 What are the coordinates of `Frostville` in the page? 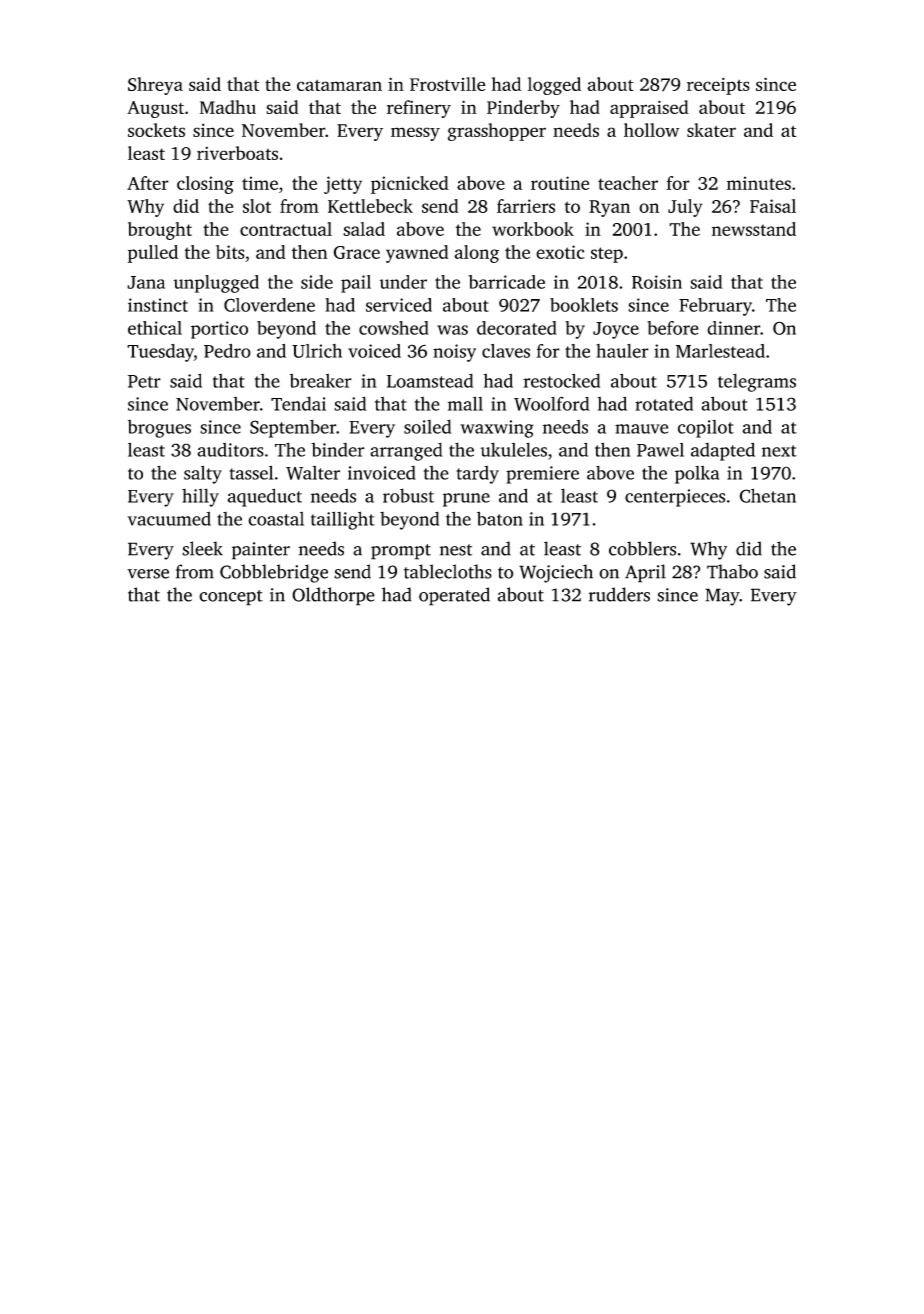 It's located at (448, 84).
